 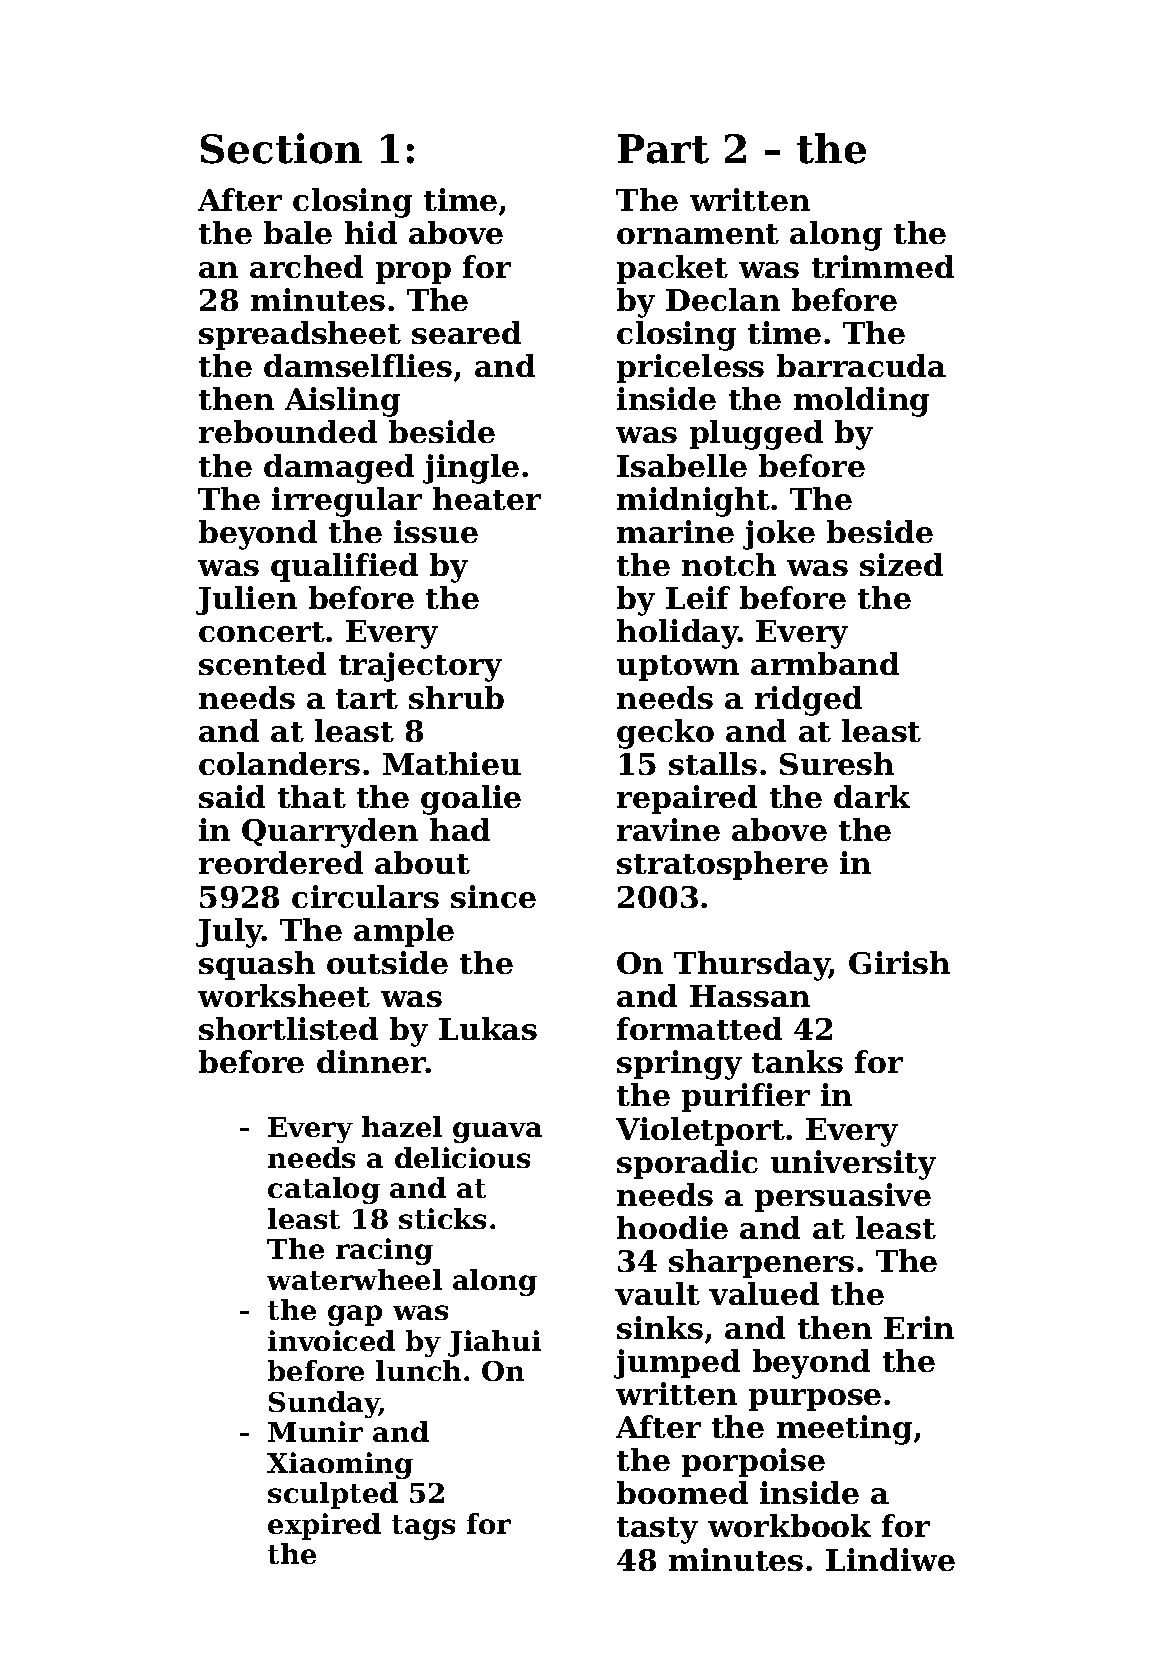 I want to click on Section, so click(x=281, y=148).
